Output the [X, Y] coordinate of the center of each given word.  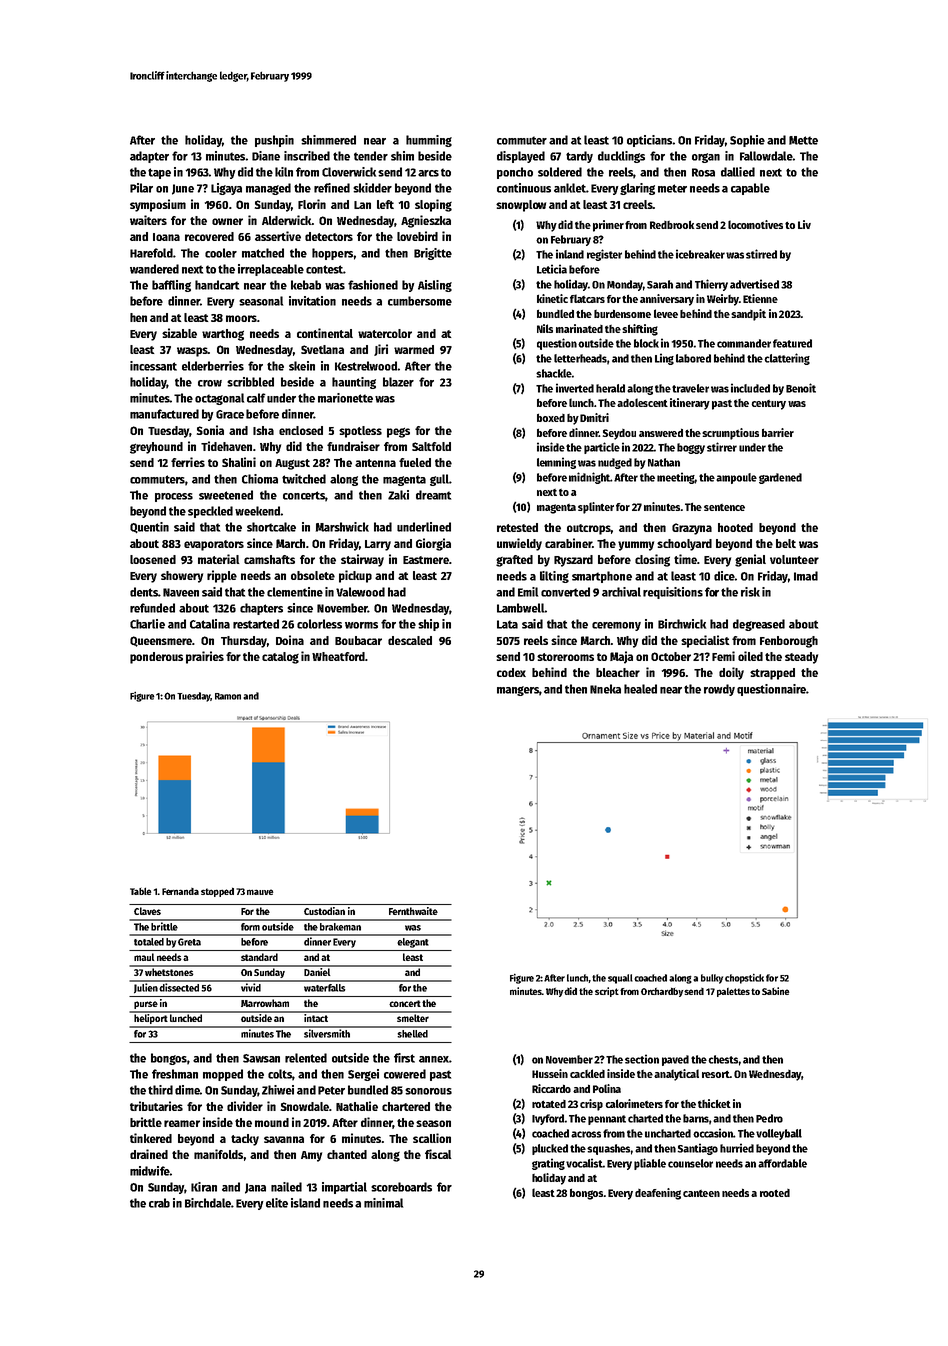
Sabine [775, 991]
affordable [782, 1163]
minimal [383, 1203]
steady [801, 658]
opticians [649, 141]
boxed [551, 417]
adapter [149, 157]
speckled [210, 512]
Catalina [210, 624]
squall [620, 979]
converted [565, 592]
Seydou [619, 434]
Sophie [747, 141]
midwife [150, 1171]
